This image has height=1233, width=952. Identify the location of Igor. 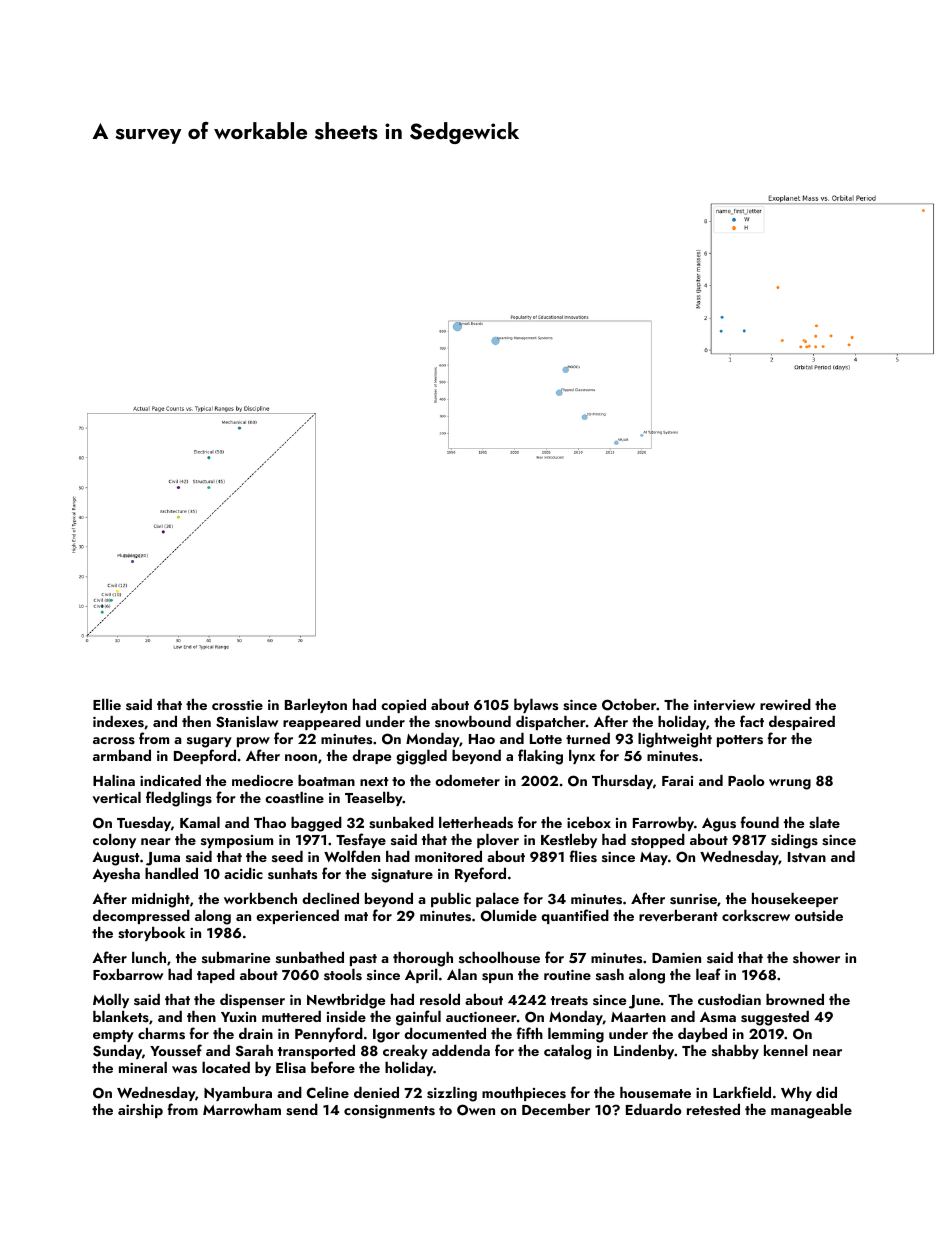
(386, 1036).
